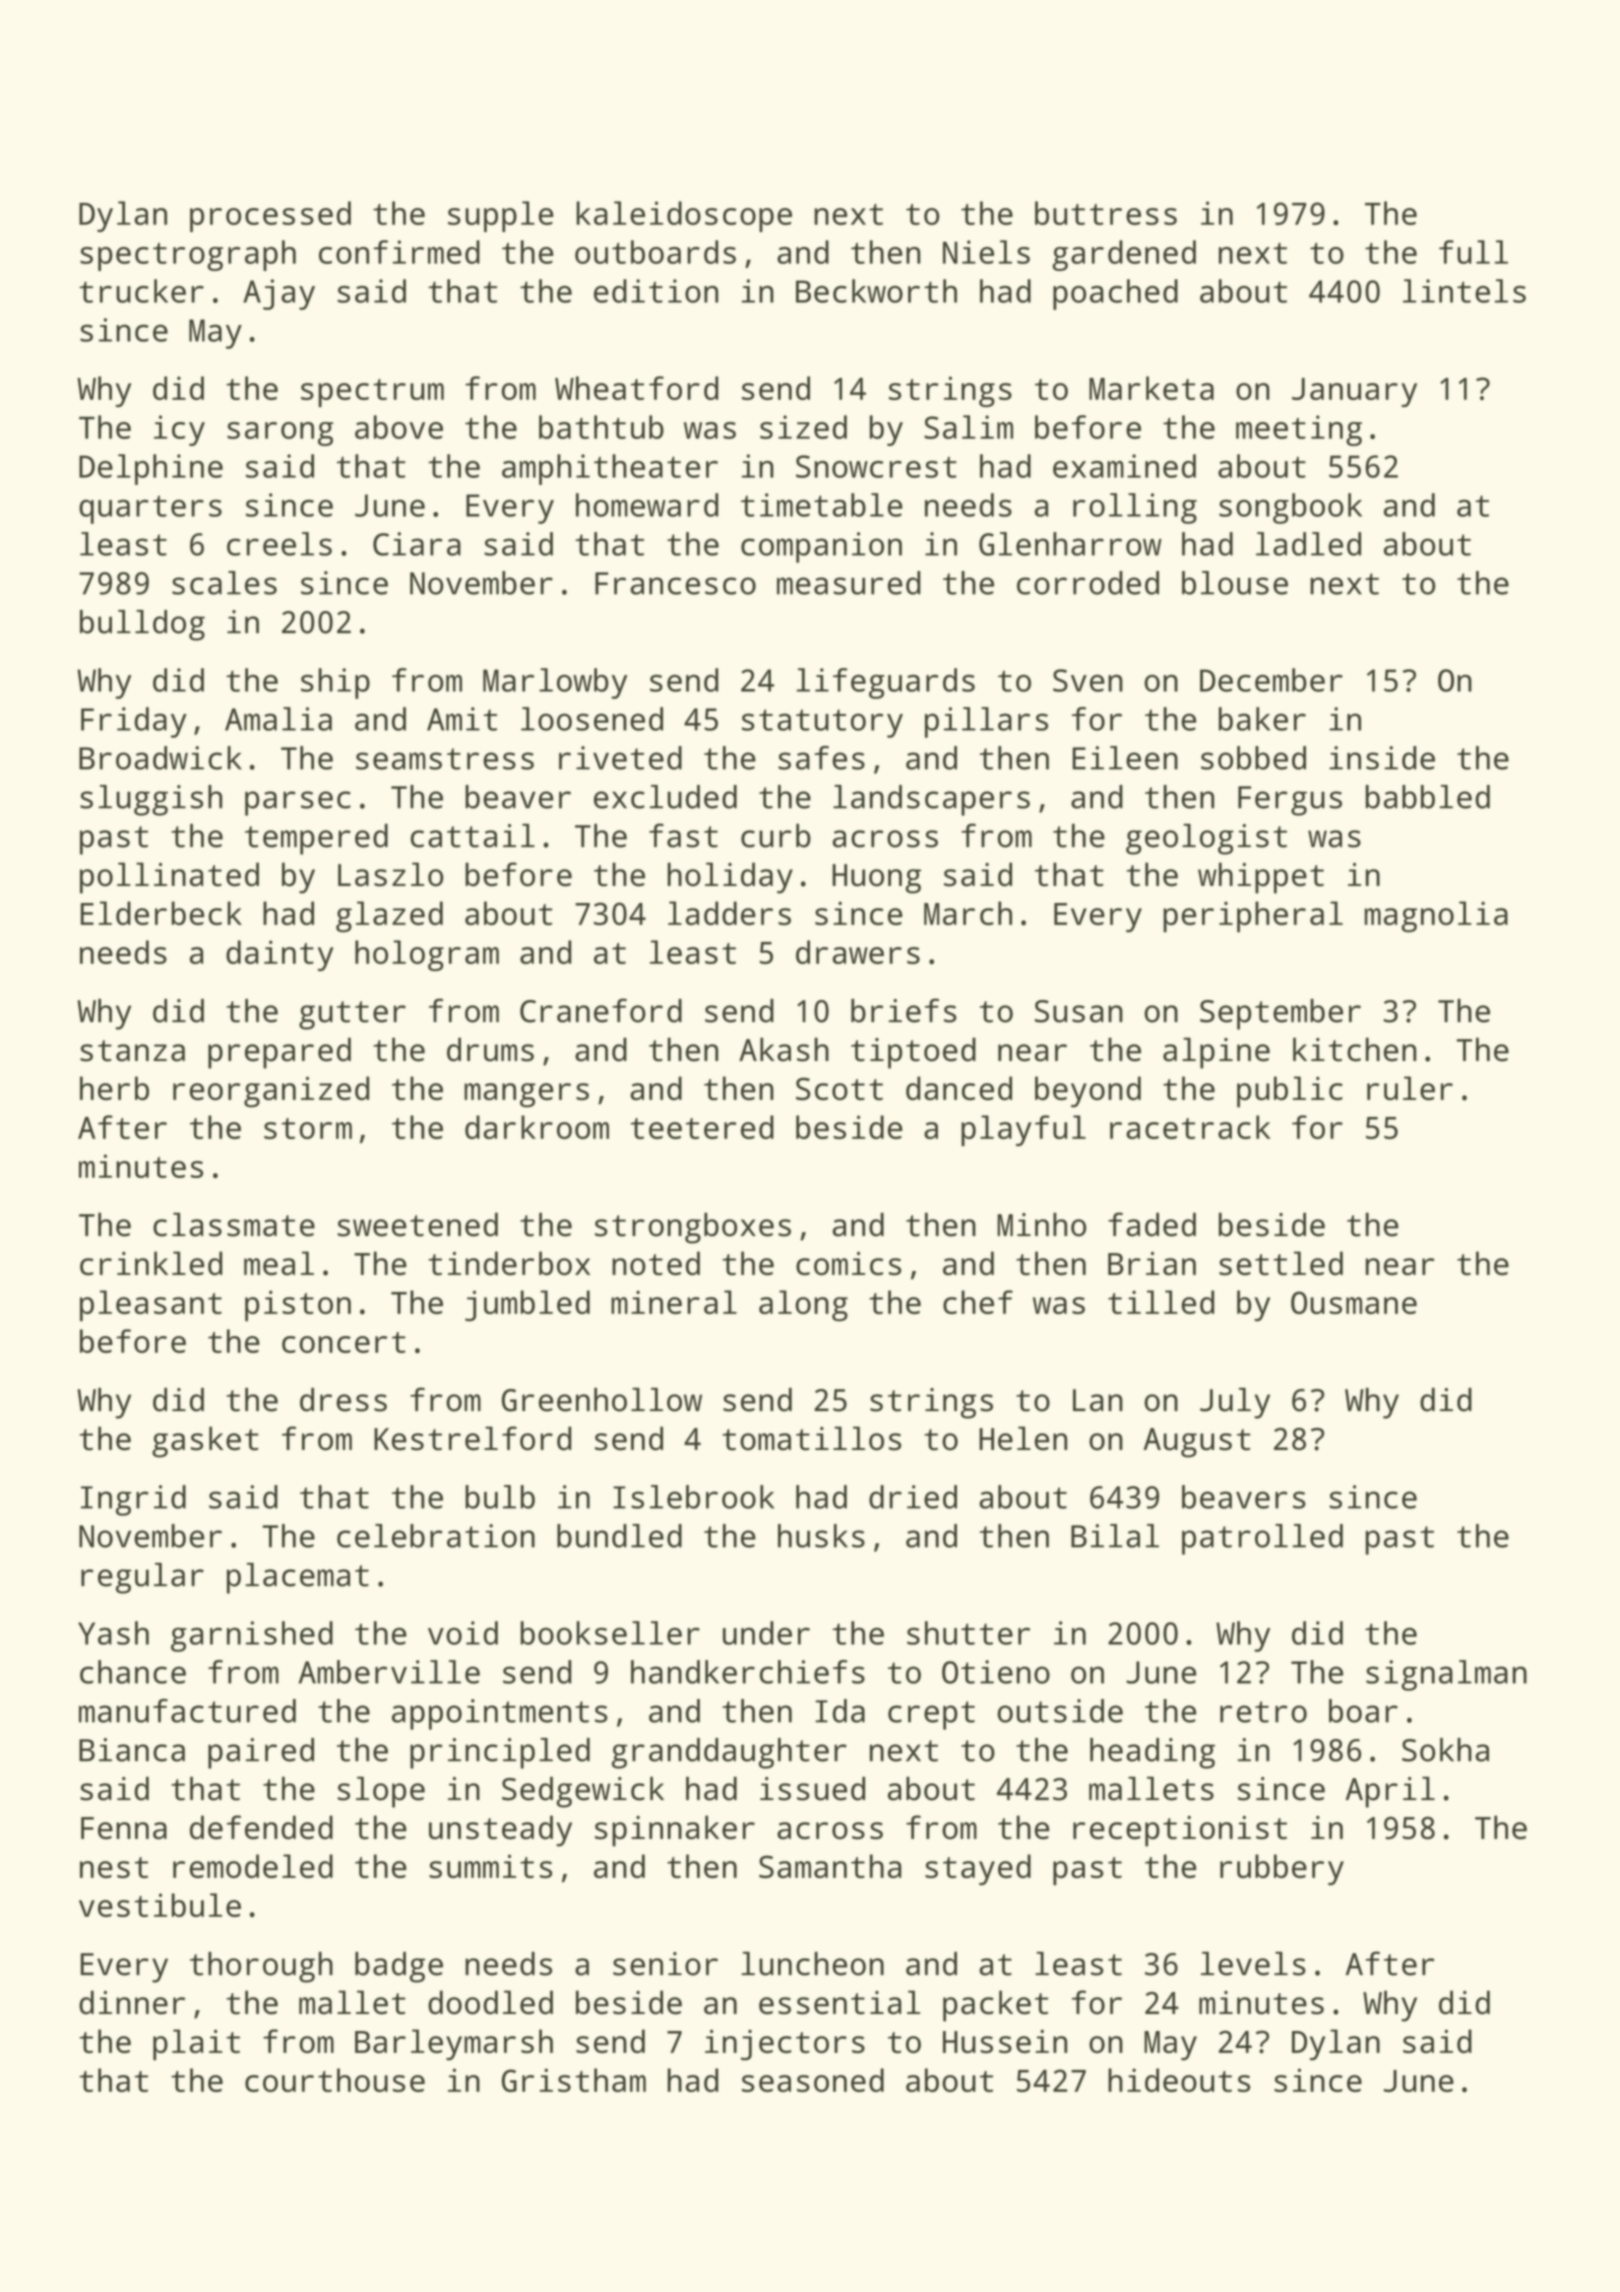 This document has width=1620, height=2292. What do you see at coordinates (1473, 252) in the document?
I see `full` at bounding box center [1473, 252].
